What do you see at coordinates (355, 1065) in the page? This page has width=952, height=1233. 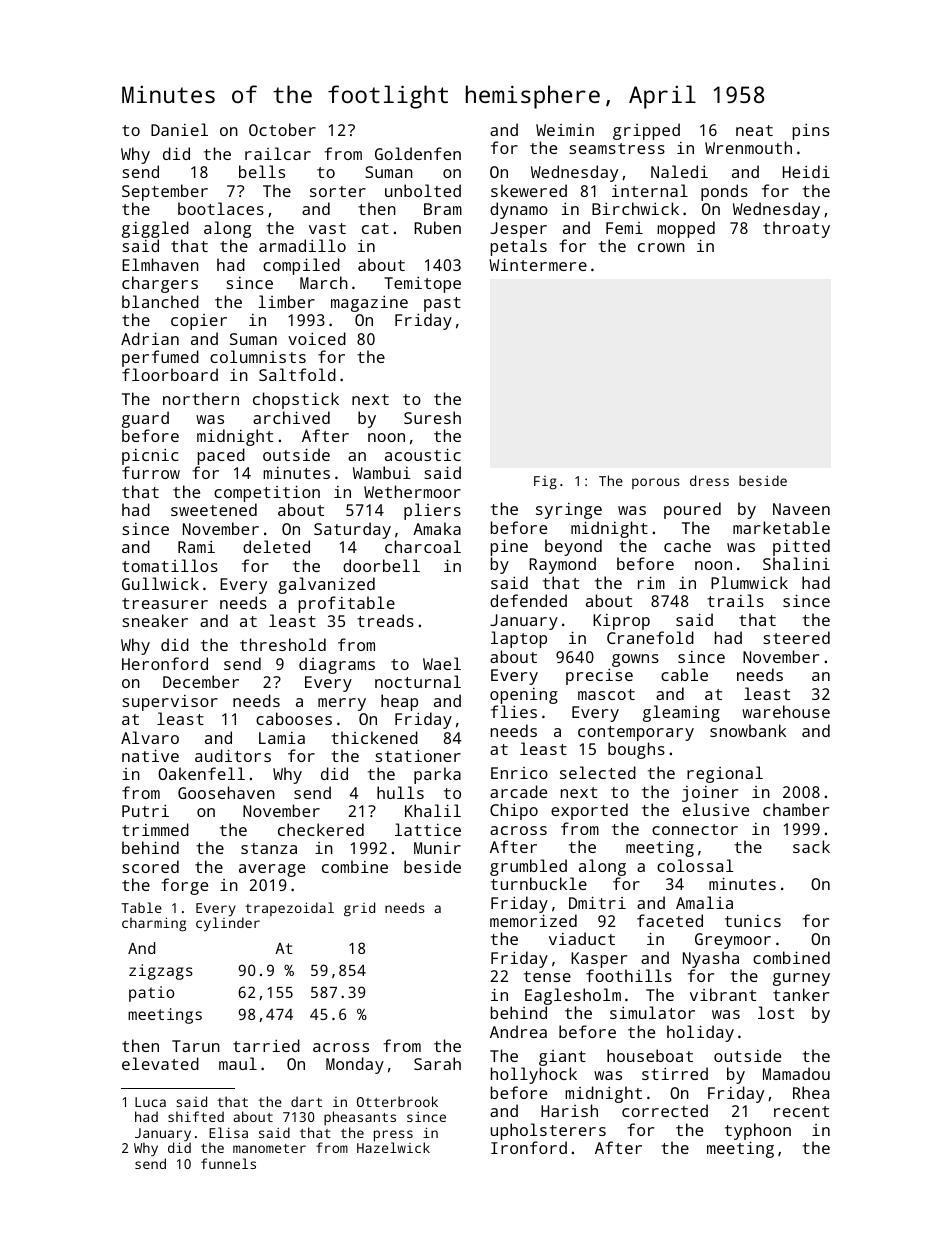 I see `Monday` at bounding box center [355, 1065].
